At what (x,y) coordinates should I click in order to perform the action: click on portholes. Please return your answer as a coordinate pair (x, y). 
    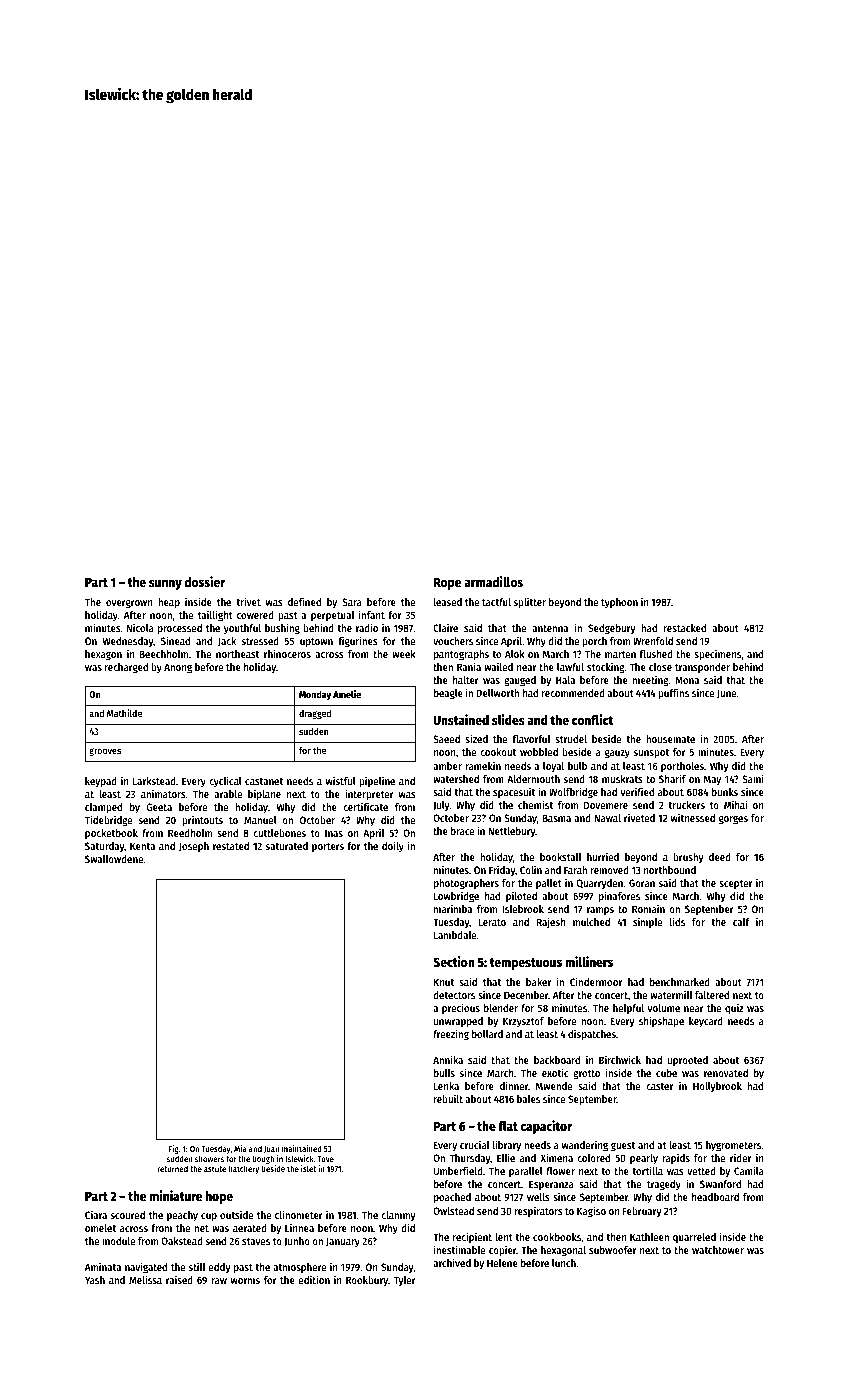
    Looking at the image, I should click on (682, 767).
